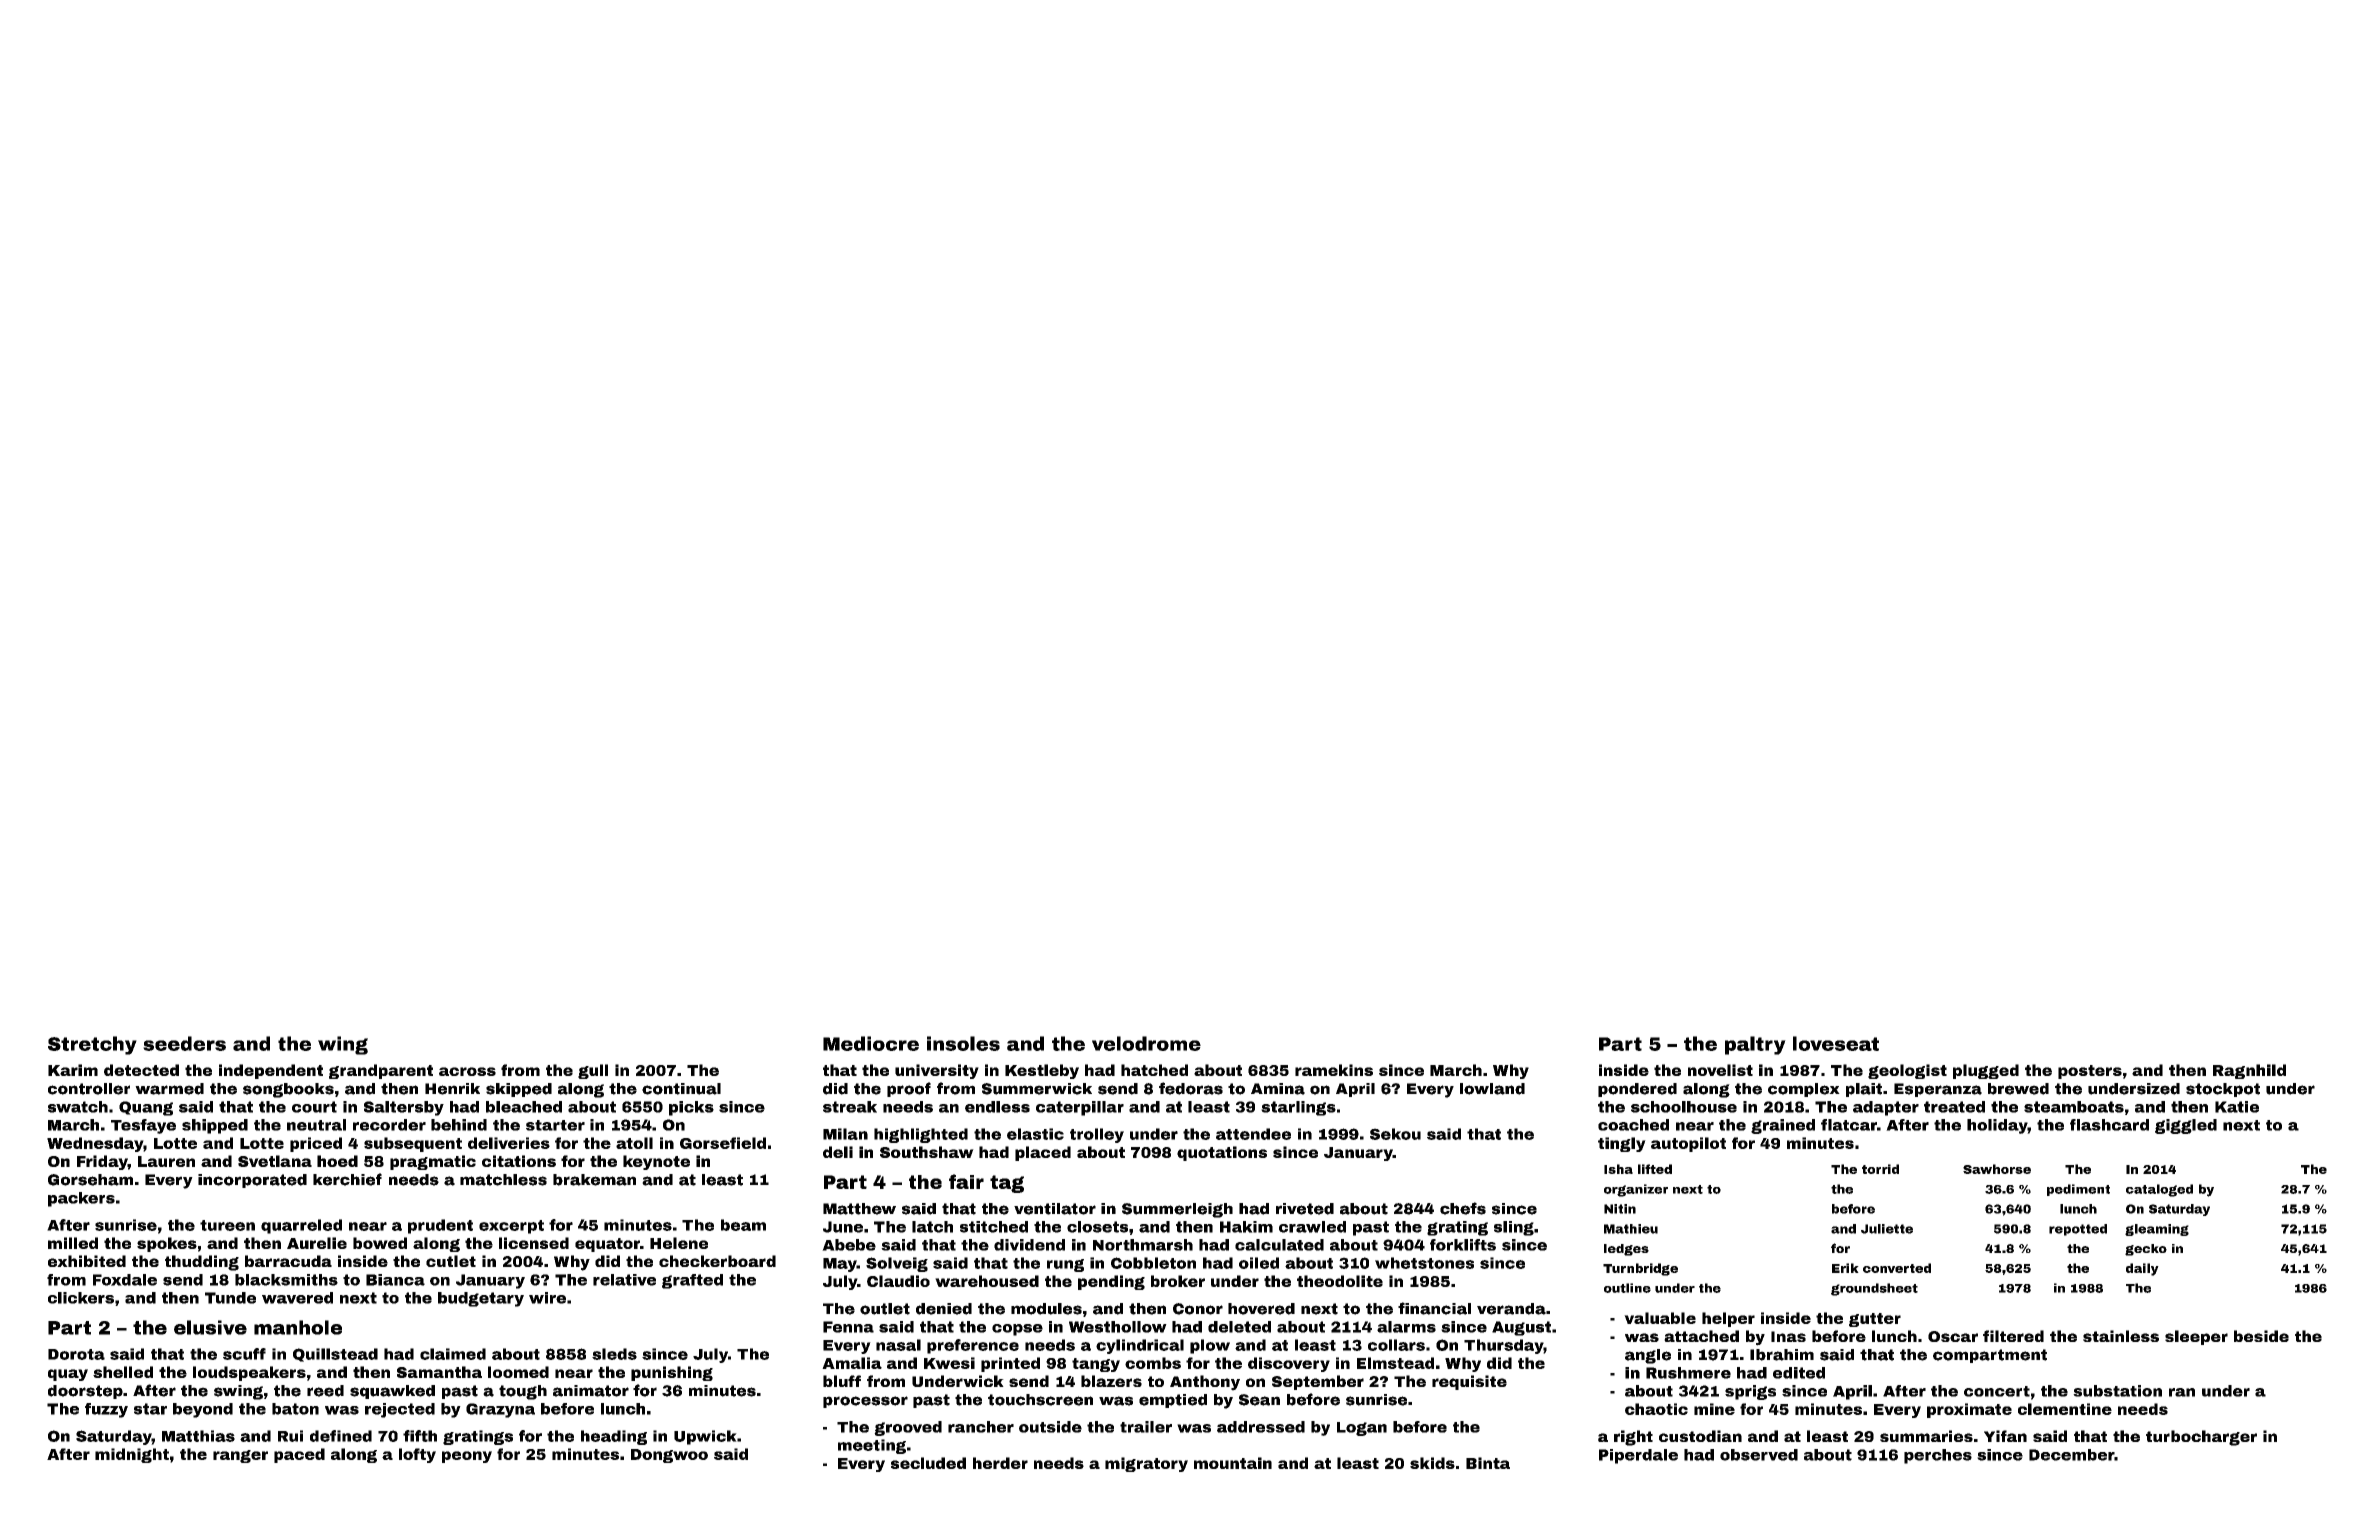 This screenshot has height=1540, width=2380. Describe the element at coordinates (534, 1243) in the screenshot. I see `licensed` at that location.
